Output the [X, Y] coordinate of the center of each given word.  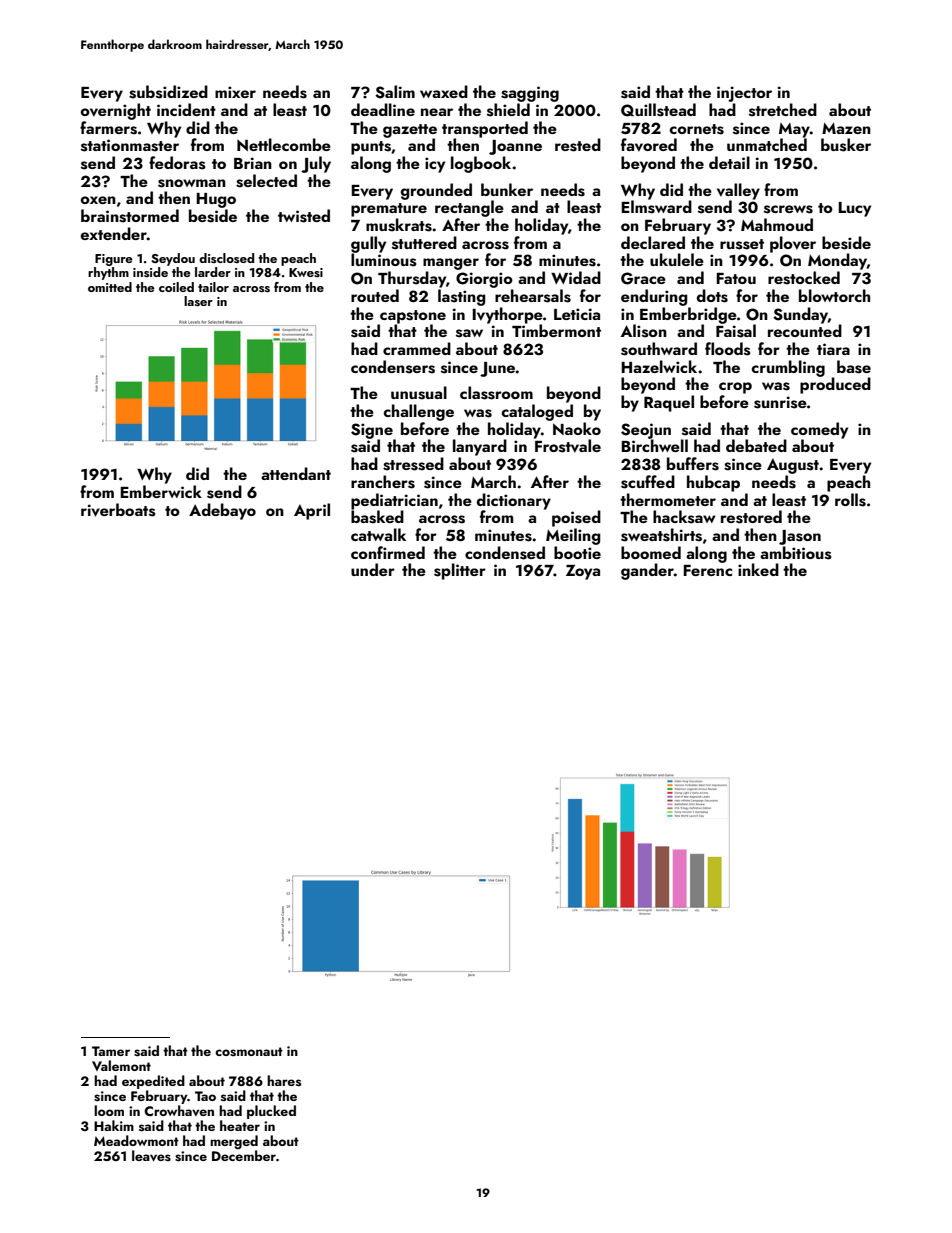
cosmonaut [249, 1052]
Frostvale [568, 446]
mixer [235, 92]
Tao [205, 1096]
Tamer [111, 1051]
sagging [530, 94]
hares [284, 1081]
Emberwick [161, 491]
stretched [783, 110]
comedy [819, 430]
